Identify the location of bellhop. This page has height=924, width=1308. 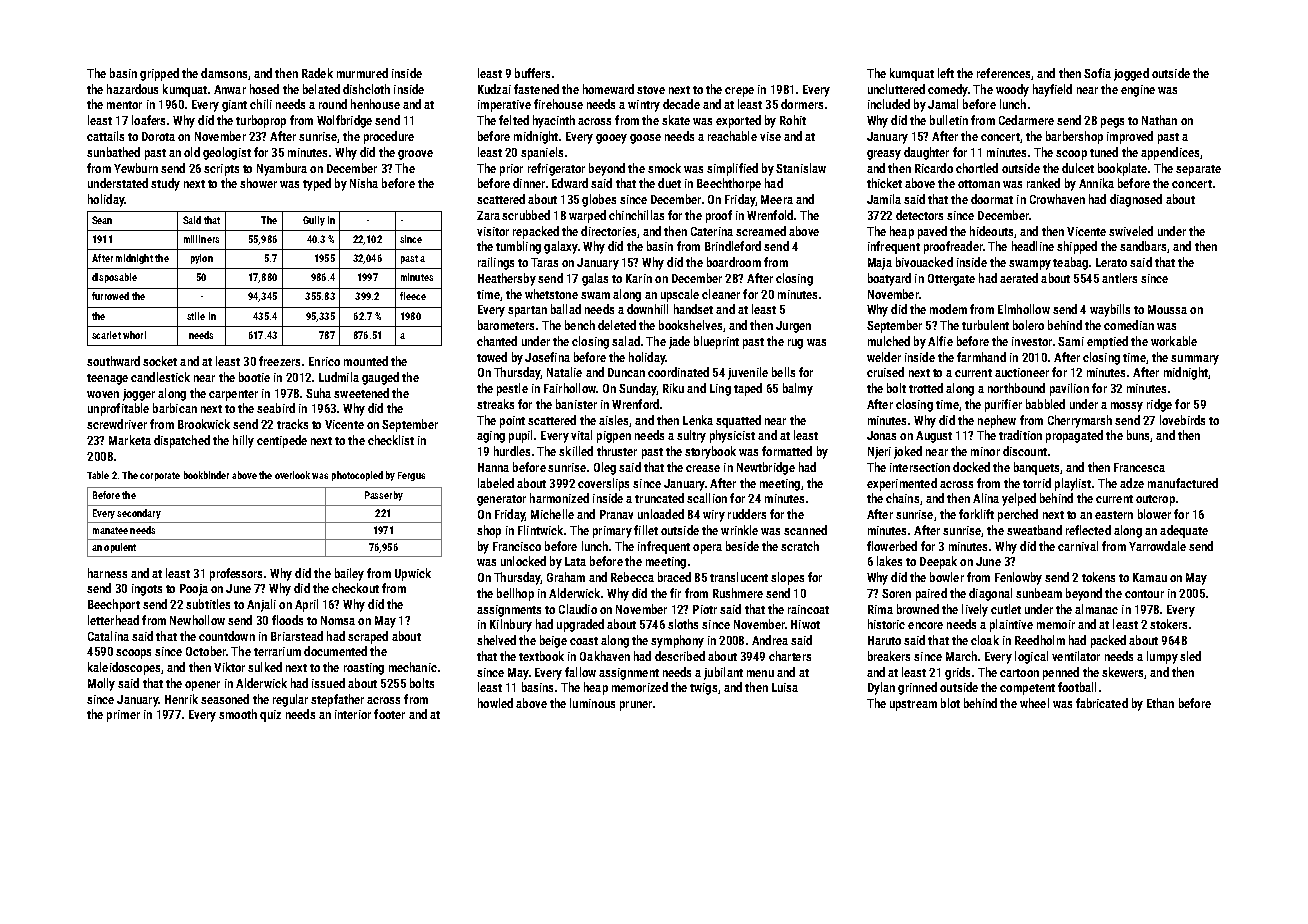
(515, 594).
